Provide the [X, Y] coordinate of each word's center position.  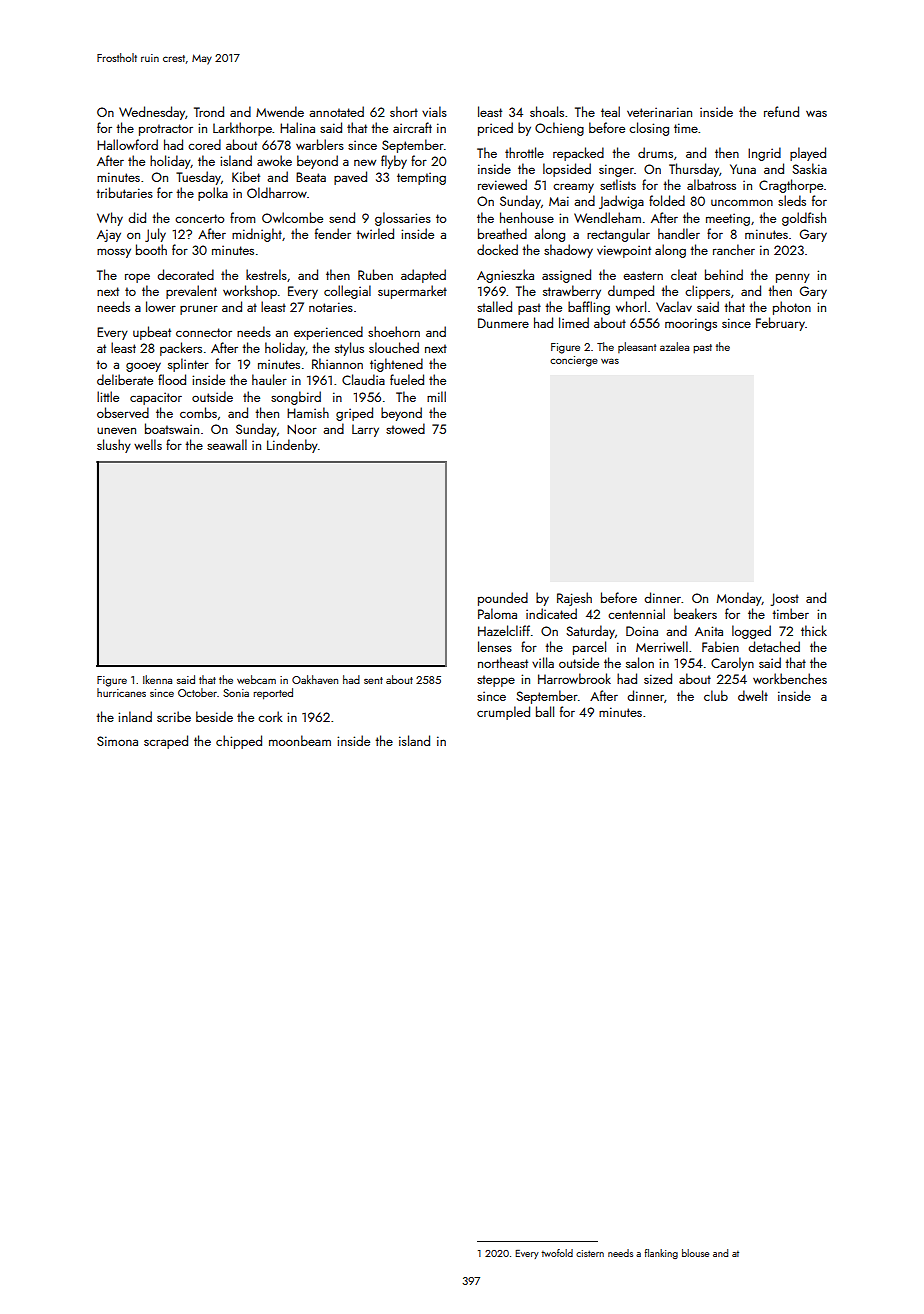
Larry [365, 430]
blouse [695, 1253]
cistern [590, 1253]
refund [781, 111]
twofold [557, 1253]
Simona [117, 741]
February [780, 324]
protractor [166, 130]
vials [434, 111]
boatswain [172, 428]
